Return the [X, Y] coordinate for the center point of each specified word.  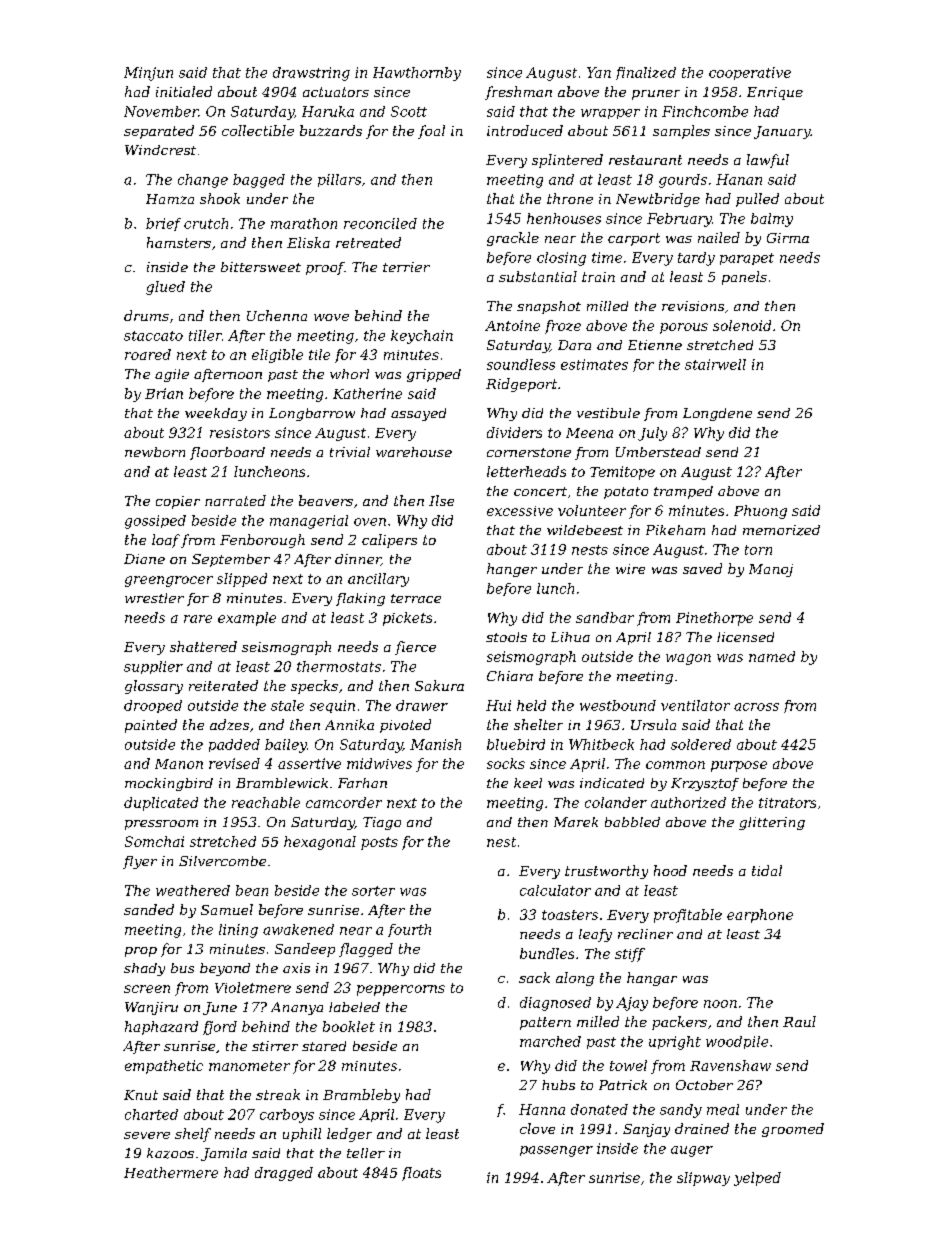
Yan [599, 72]
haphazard [161, 1028]
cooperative [750, 73]
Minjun [148, 74]
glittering [772, 823]
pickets [407, 619]
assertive [309, 763]
